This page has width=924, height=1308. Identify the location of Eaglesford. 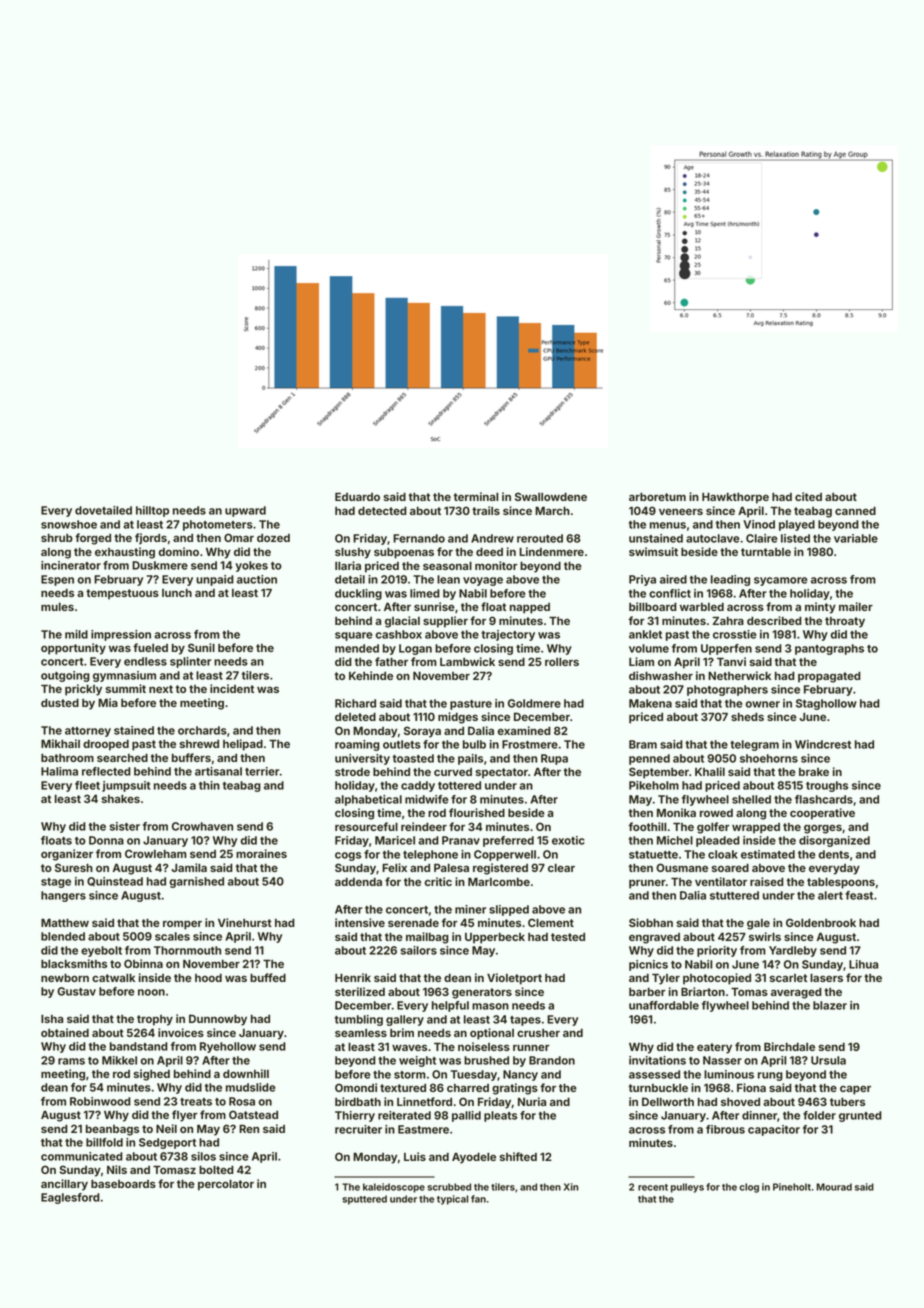
(70, 1198).
